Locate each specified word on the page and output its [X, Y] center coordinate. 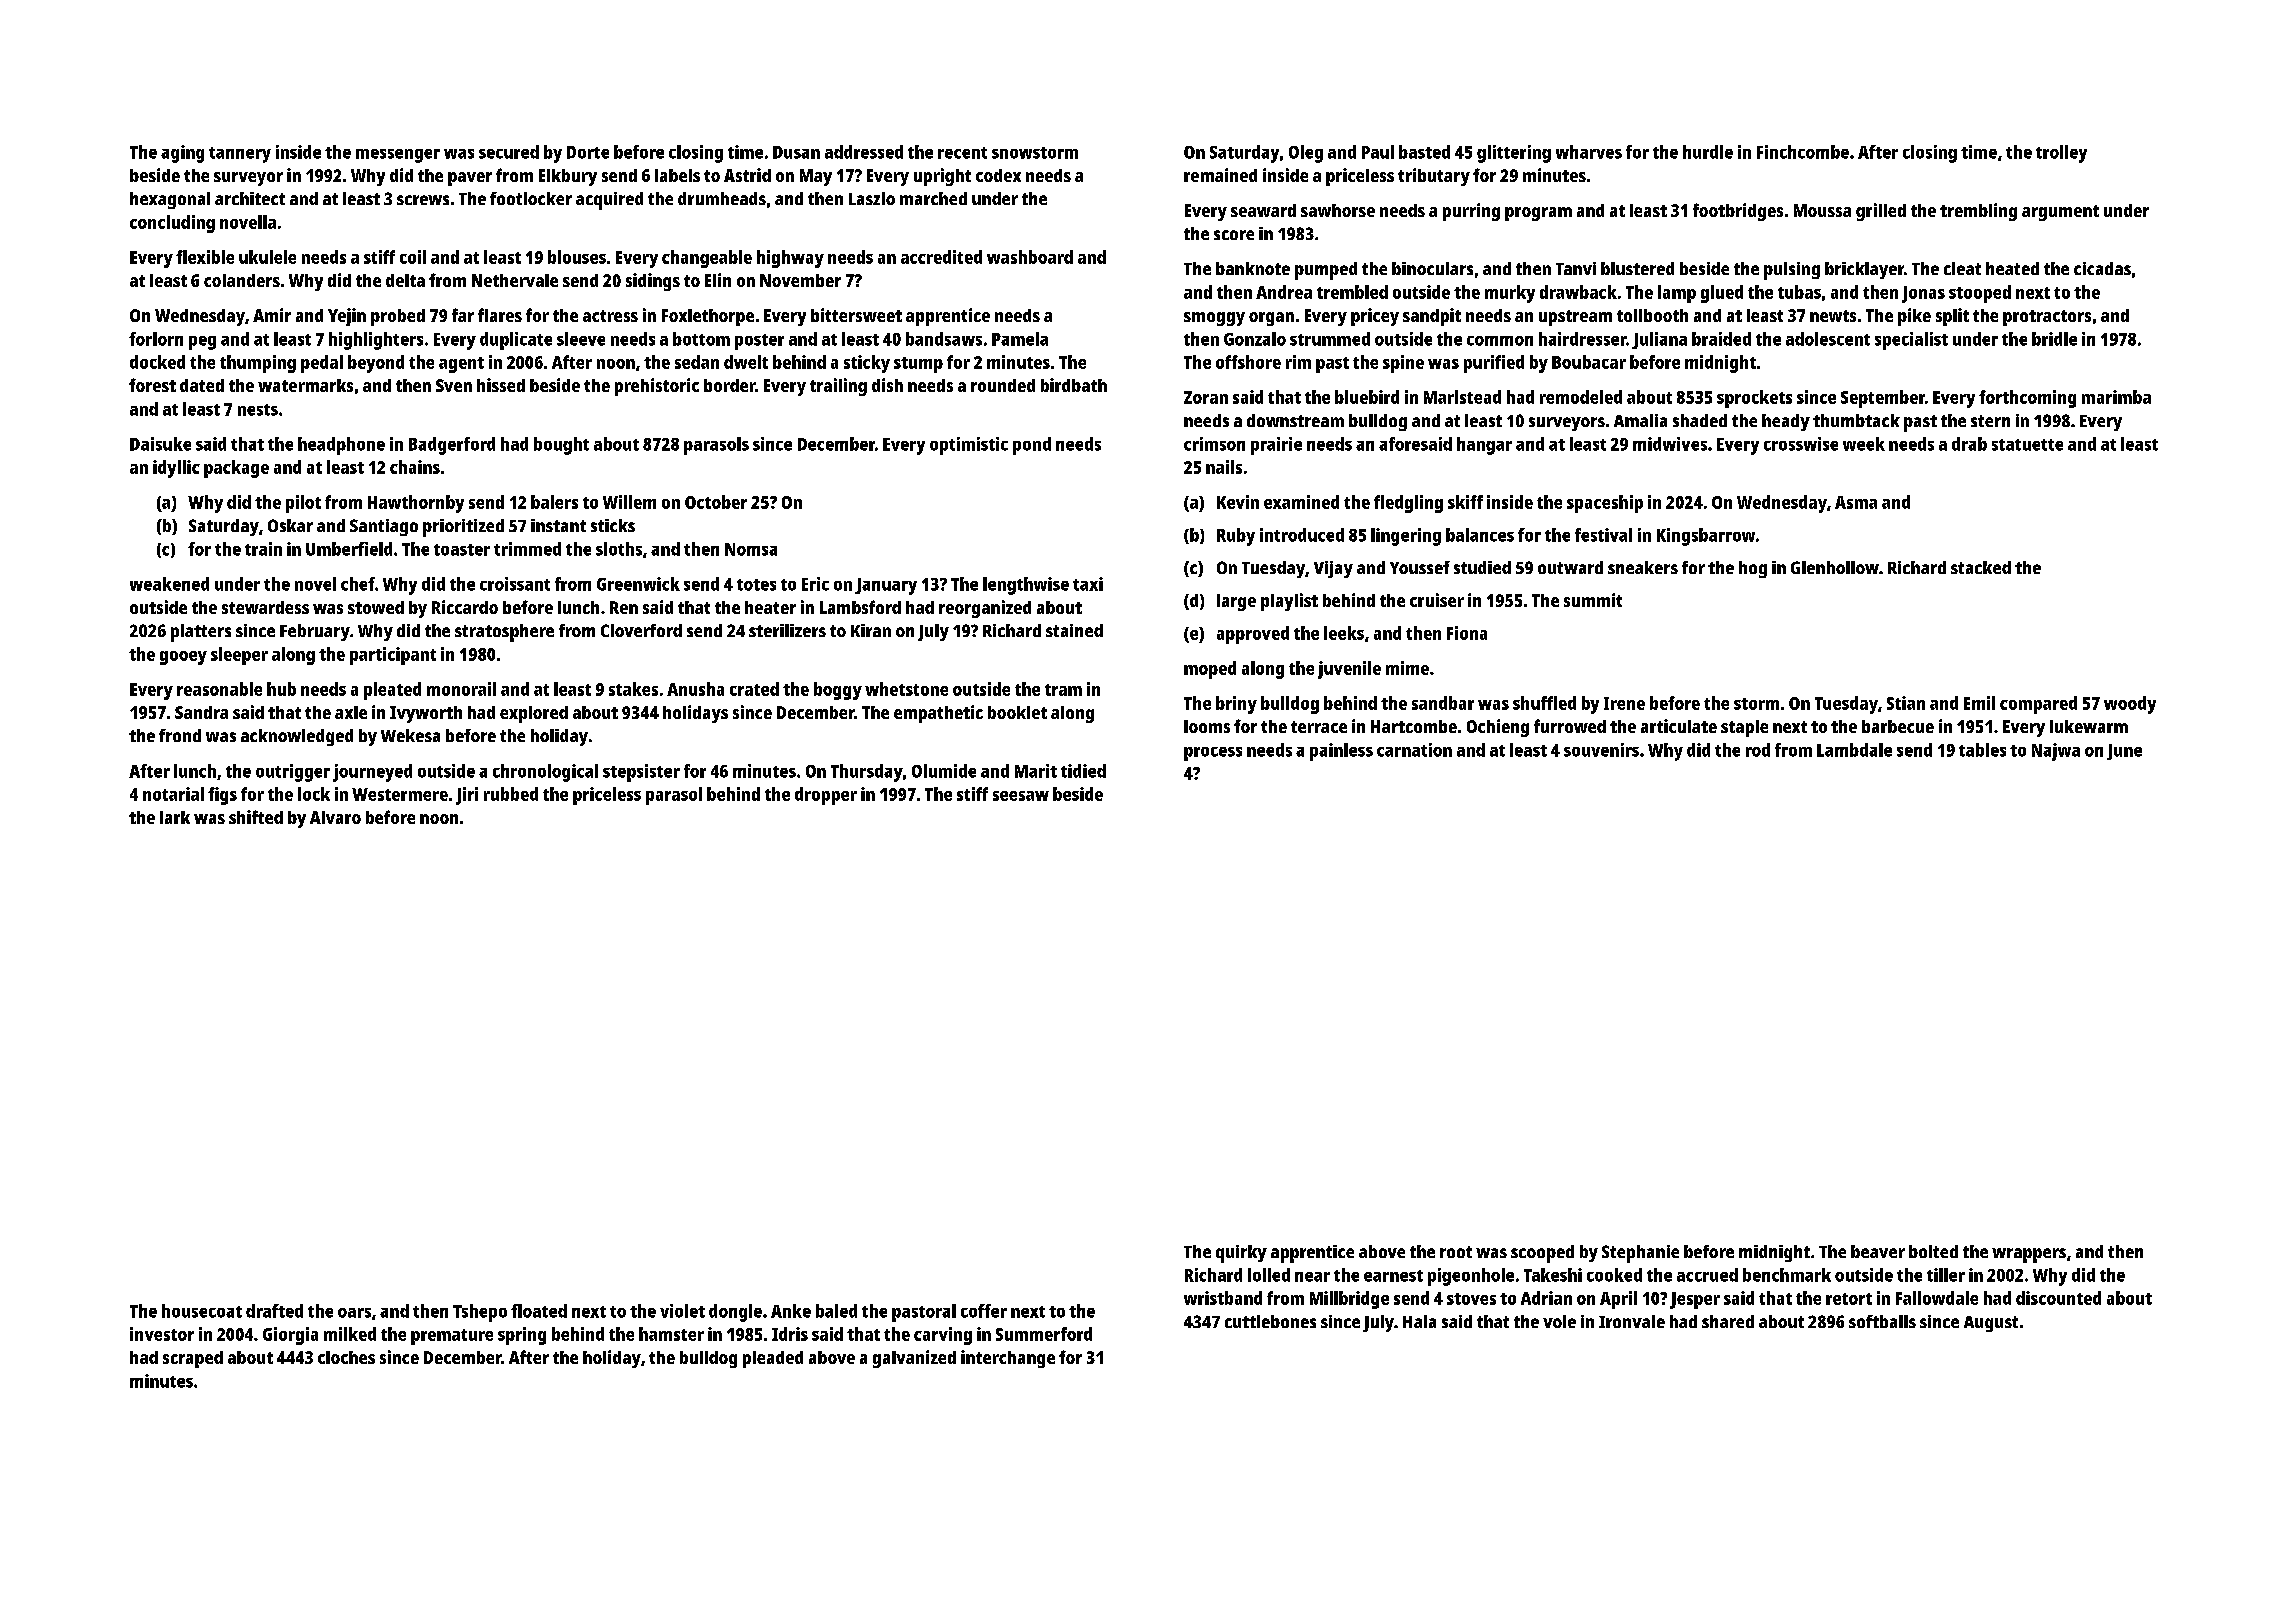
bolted [1933, 1251]
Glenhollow [1835, 567]
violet [682, 1311]
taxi [1088, 584]
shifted [256, 817]
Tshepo [480, 1313]
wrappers [2029, 1255]
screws [423, 200]
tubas [1799, 292]
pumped [1326, 271]
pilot [303, 504]
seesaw [1021, 796]
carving [943, 1336]
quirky [1241, 1254]
